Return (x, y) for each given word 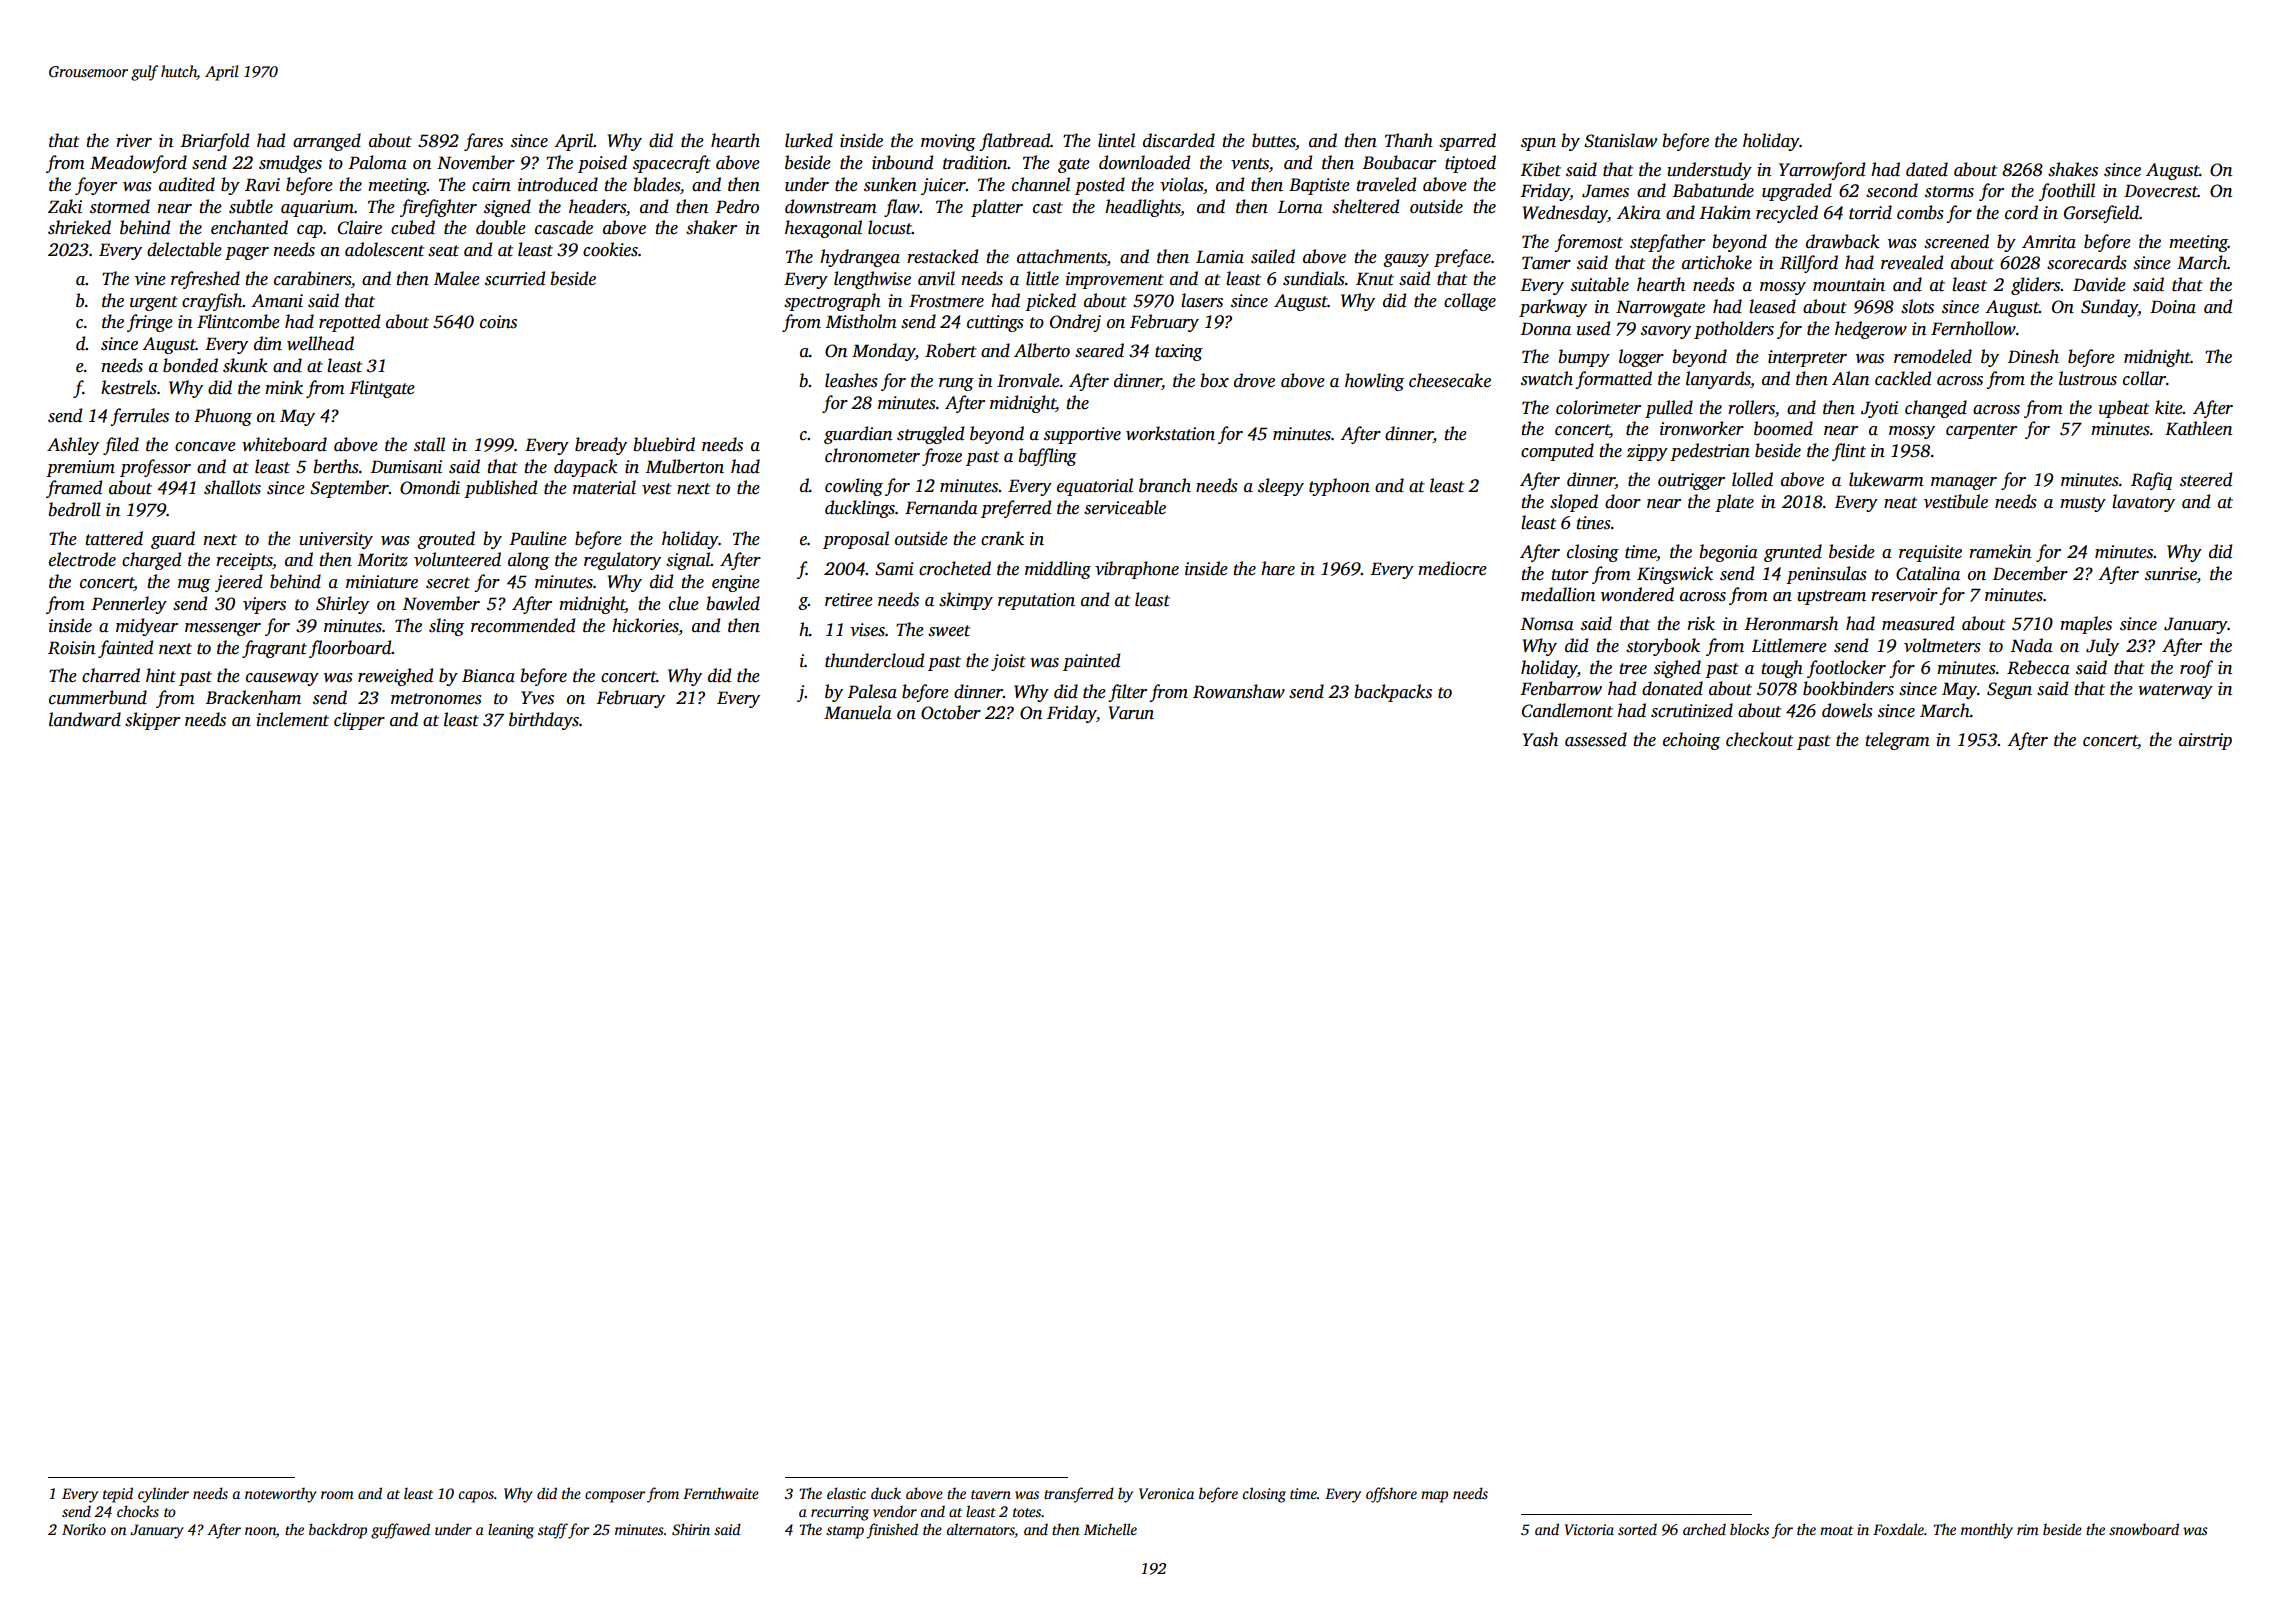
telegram (1897, 741)
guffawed (400, 1531)
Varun (1131, 713)
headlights (1142, 208)
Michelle (1110, 1529)
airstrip (2205, 741)
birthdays (544, 721)
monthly (1987, 1531)
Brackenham (253, 697)
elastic (846, 1493)
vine (150, 279)
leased (1772, 306)
